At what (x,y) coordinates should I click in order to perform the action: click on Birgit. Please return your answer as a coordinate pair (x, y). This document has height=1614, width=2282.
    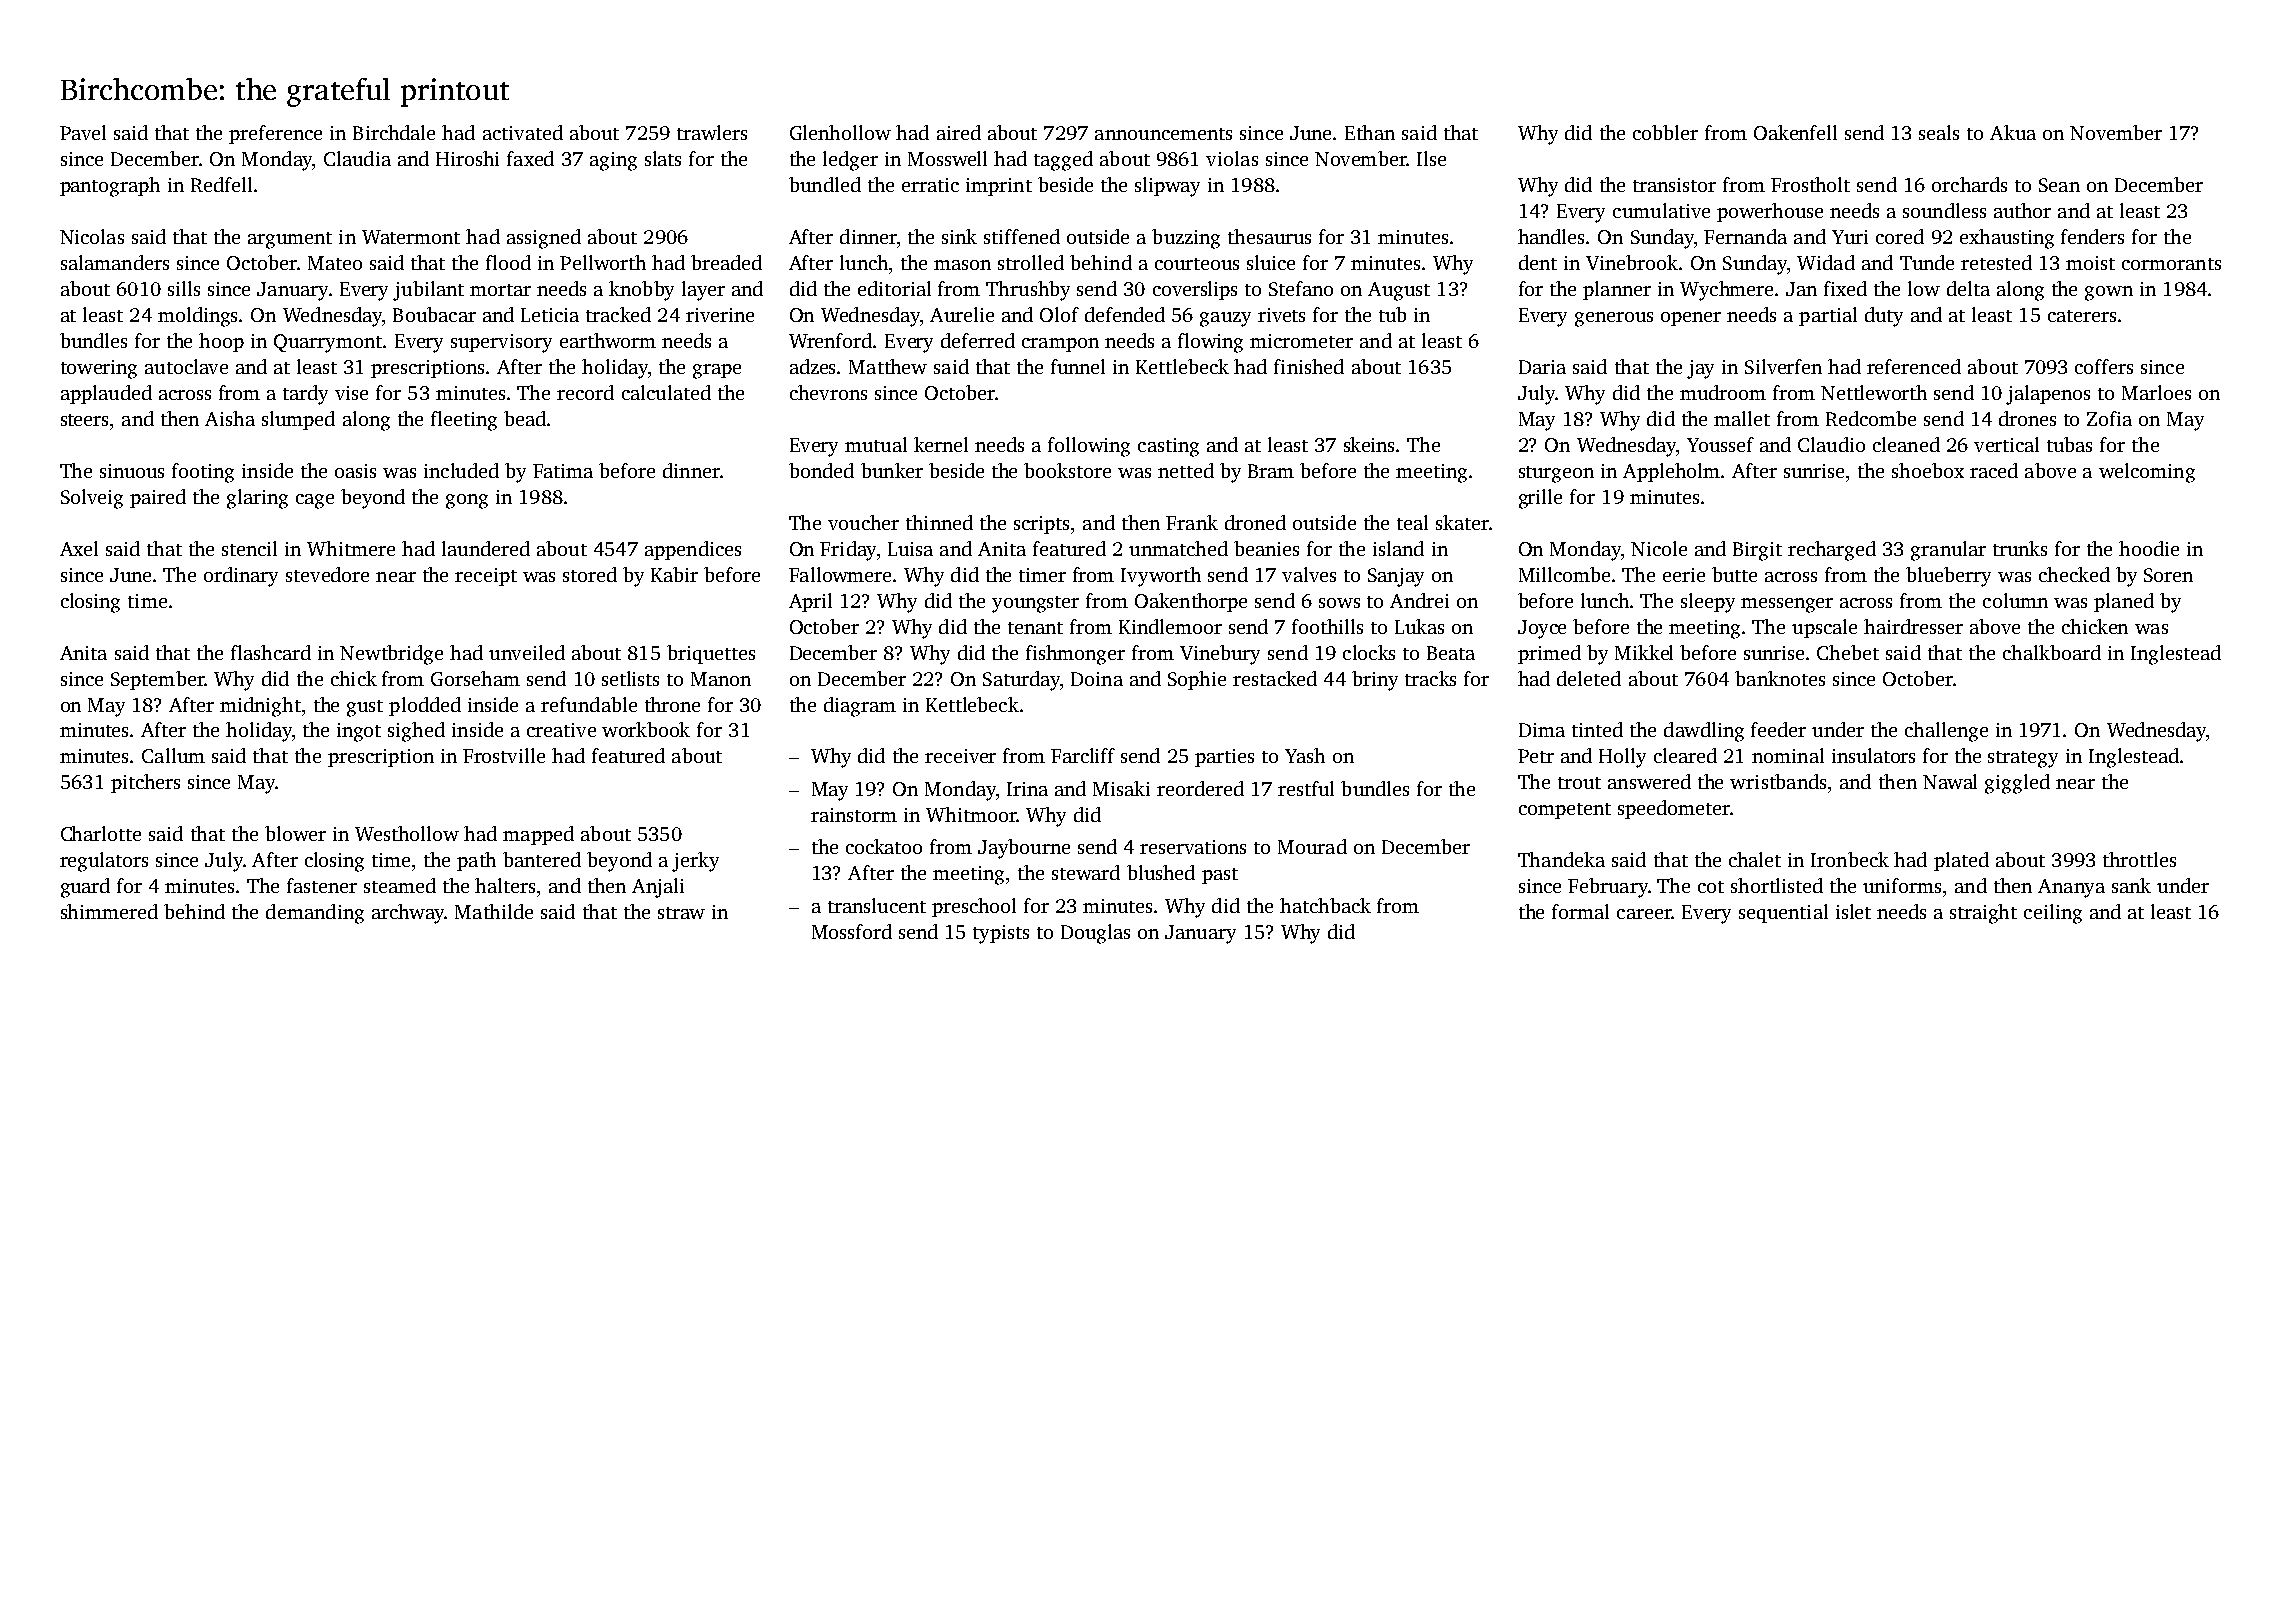
    Looking at the image, I should click on (1757, 551).
